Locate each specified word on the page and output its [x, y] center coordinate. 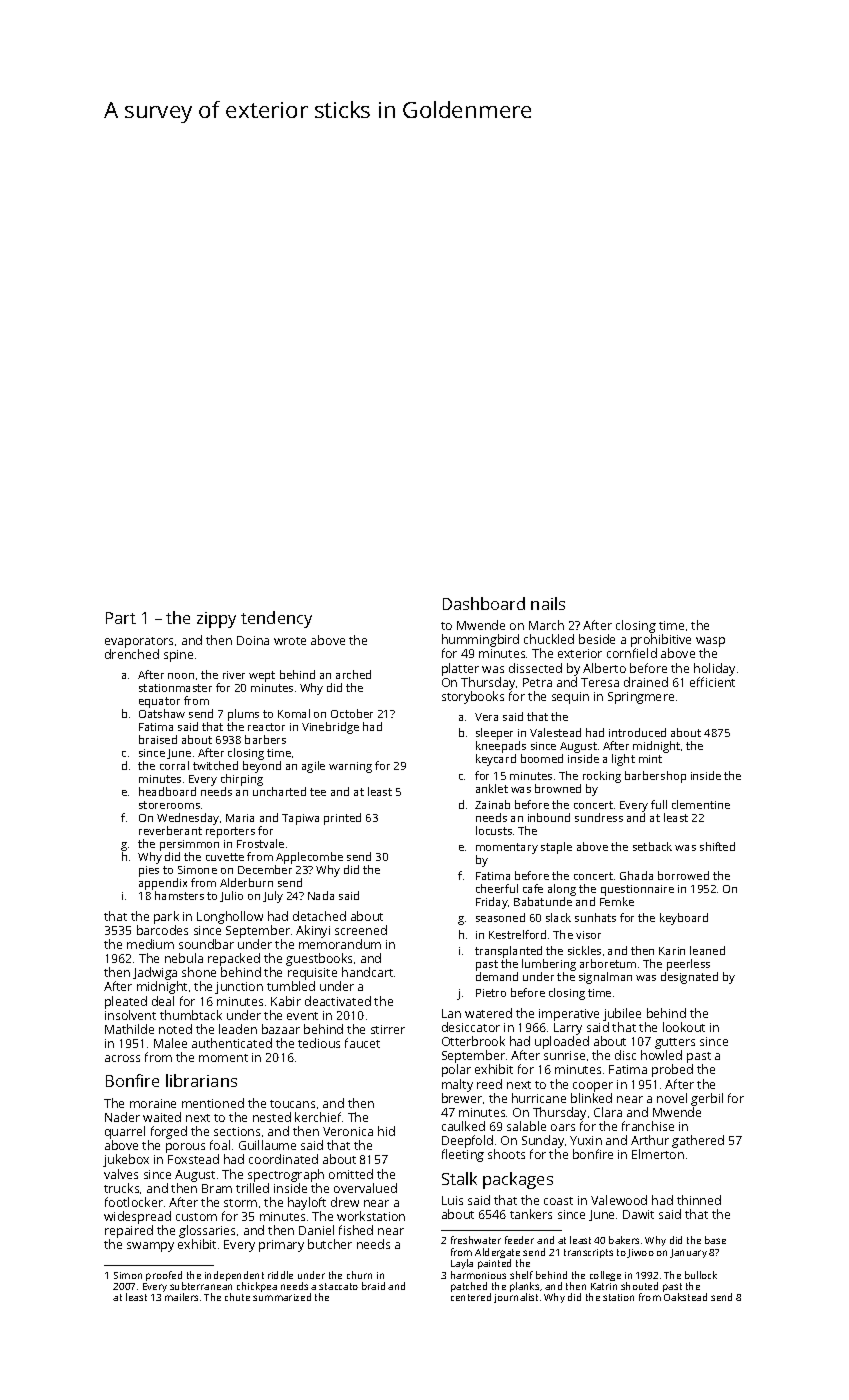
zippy [216, 620]
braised [158, 739]
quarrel [125, 1133]
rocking [602, 777]
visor [588, 935]
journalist [516, 1298]
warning [350, 767]
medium [150, 944]
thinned [699, 1200]
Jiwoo [640, 1253]
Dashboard [484, 603]
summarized [282, 1297]
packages [518, 1180]
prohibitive [661, 642]
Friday [492, 903]
